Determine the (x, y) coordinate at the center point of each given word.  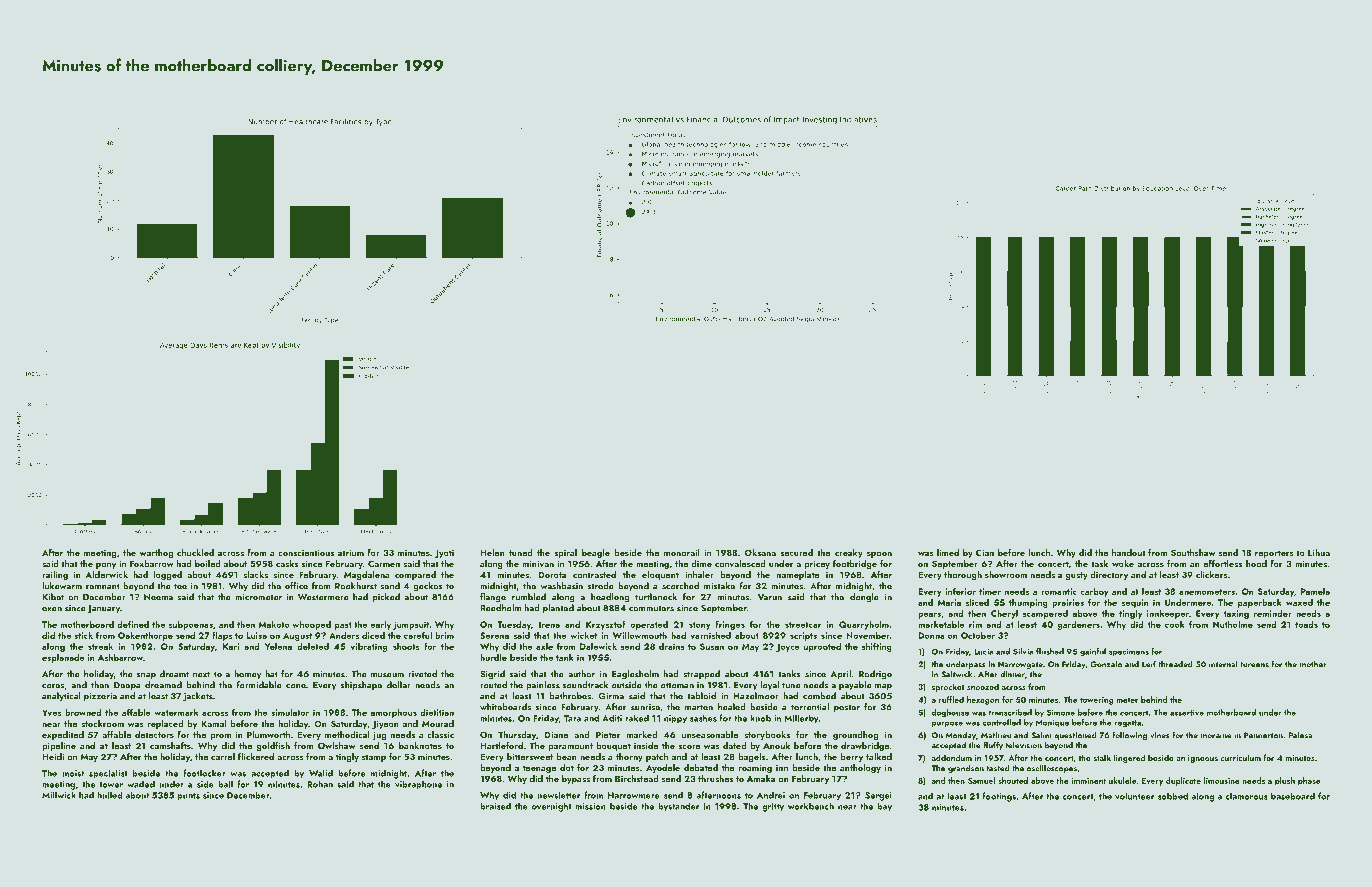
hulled (110, 795)
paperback (1260, 603)
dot (567, 767)
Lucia (983, 651)
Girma (611, 696)
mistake (719, 586)
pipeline (59, 746)
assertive (1187, 713)
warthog (156, 553)
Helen (492, 552)
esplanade (63, 658)
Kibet (53, 597)
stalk (1102, 757)
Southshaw (1193, 552)
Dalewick (598, 646)
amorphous (394, 713)
